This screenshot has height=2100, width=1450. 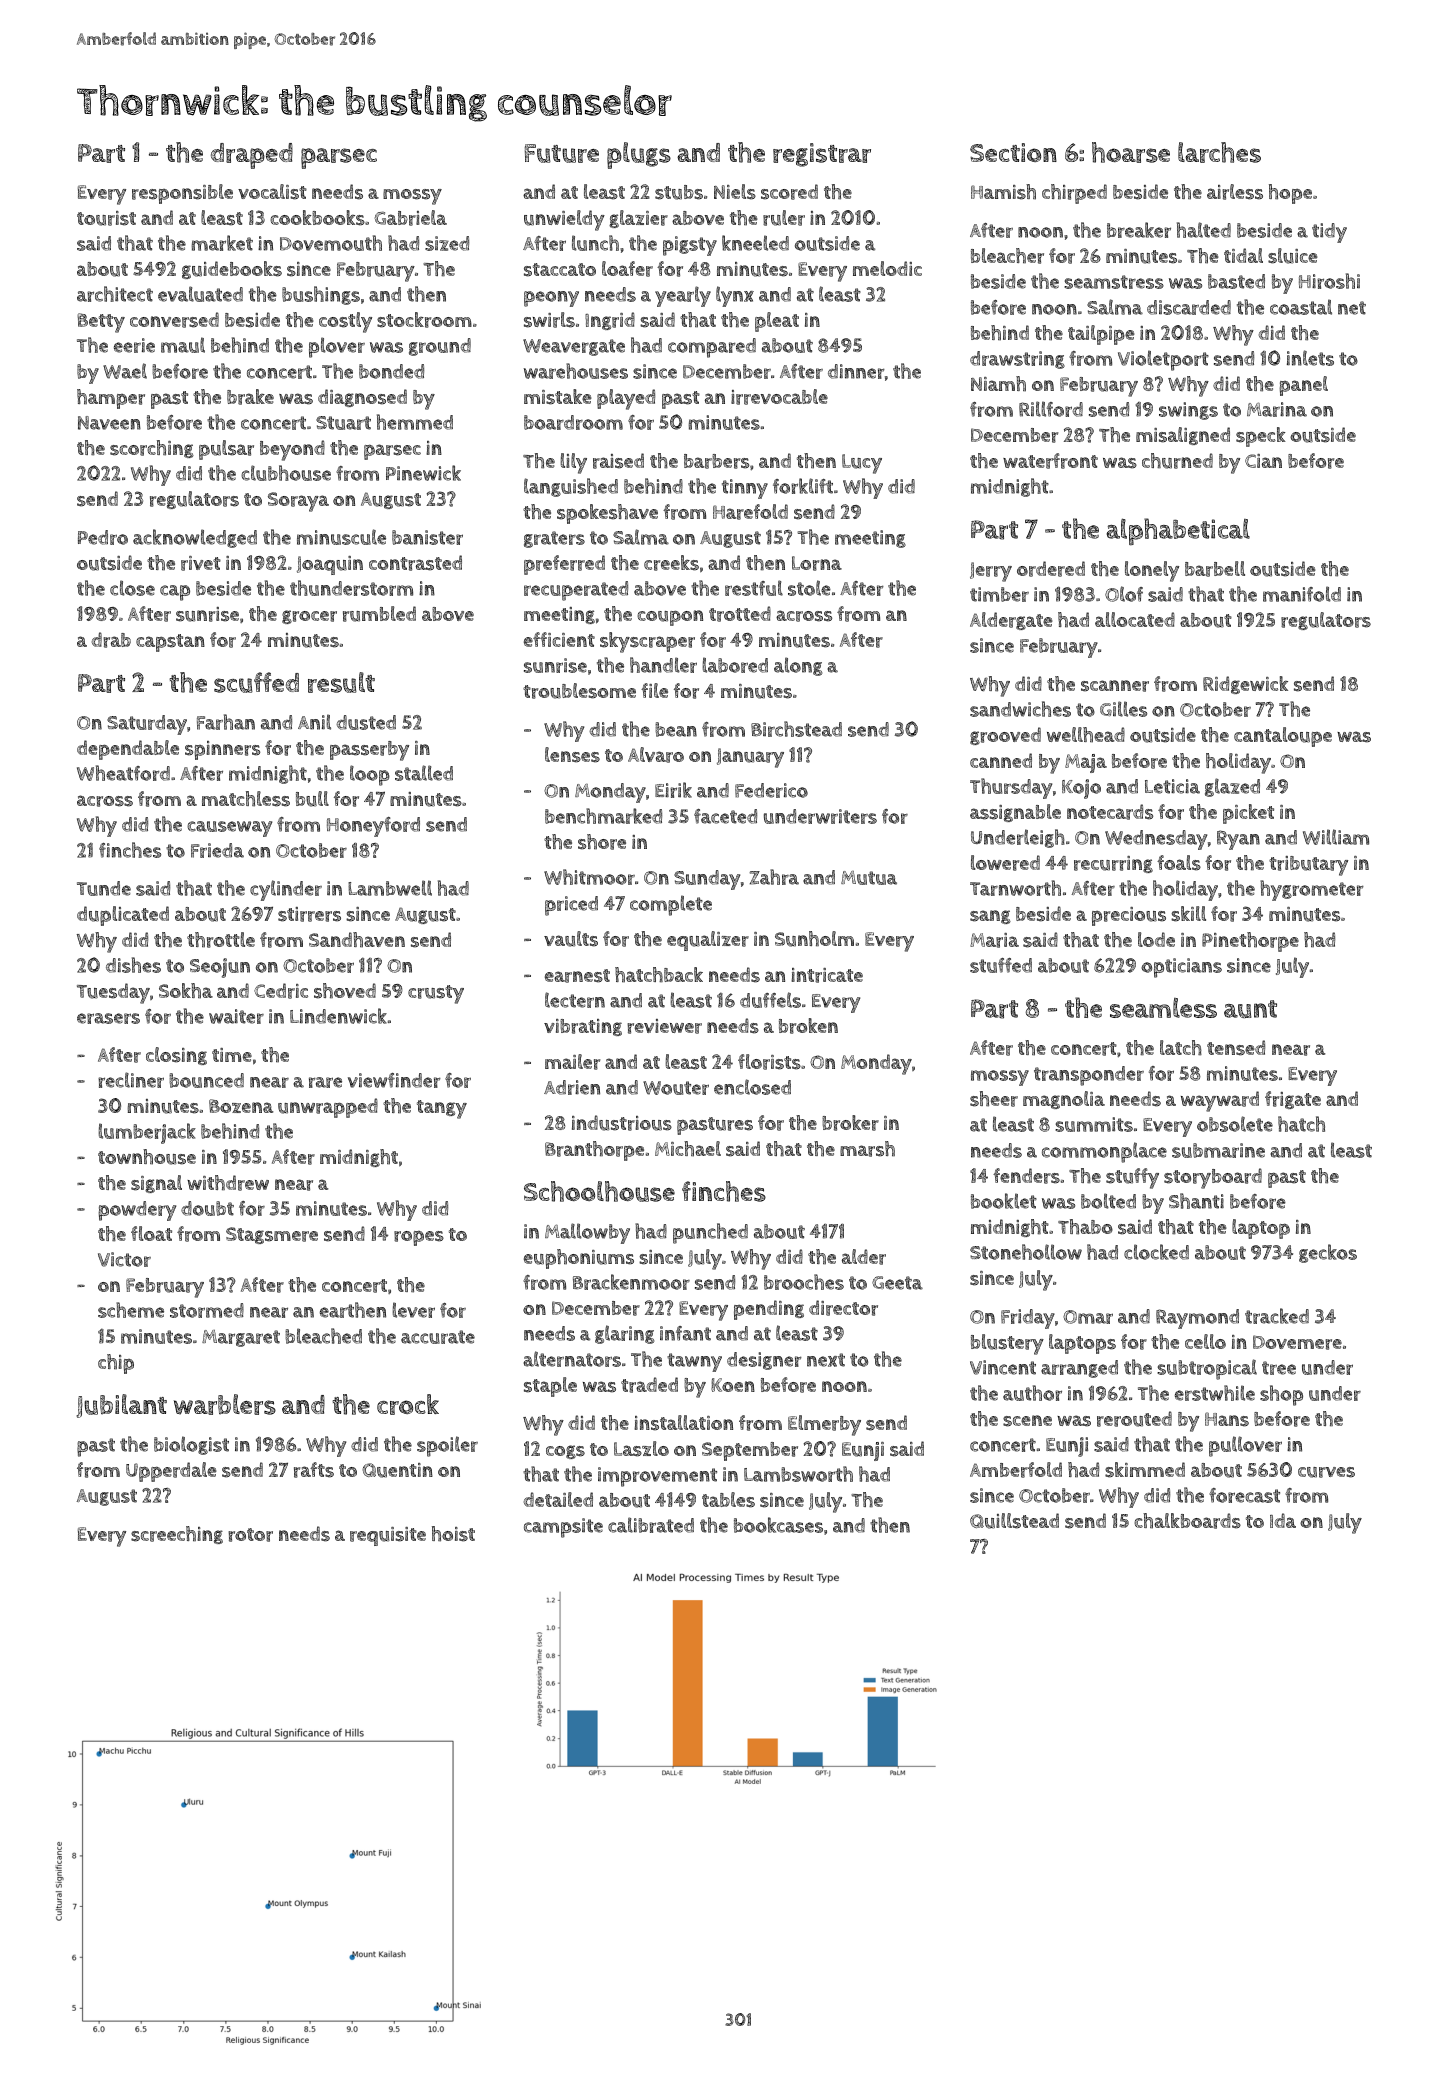 I want to click on Dovemere, so click(x=1297, y=1342).
